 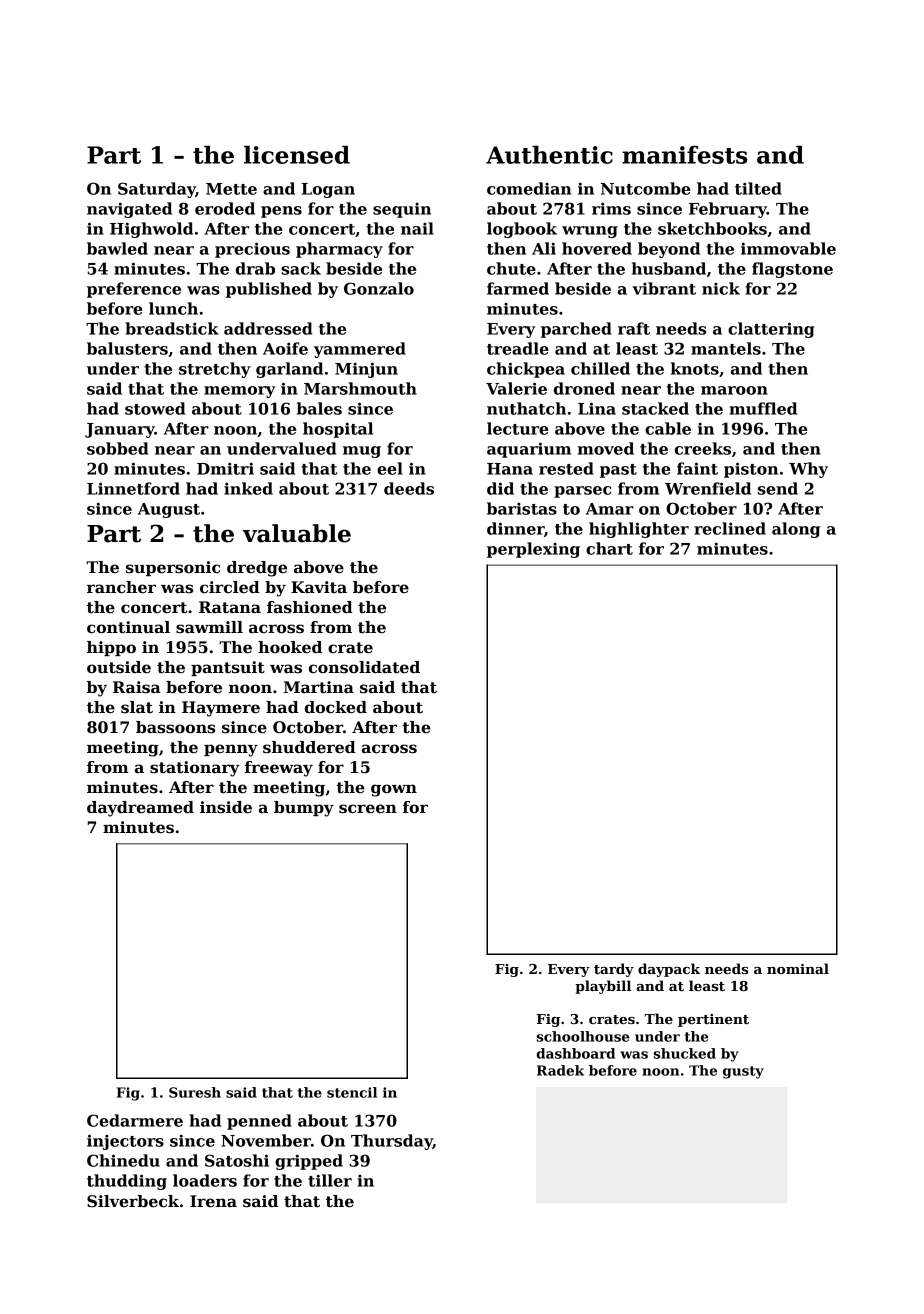 What do you see at coordinates (133, 1201) in the screenshot?
I see `Silverbeck` at bounding box center [133, 1201].
